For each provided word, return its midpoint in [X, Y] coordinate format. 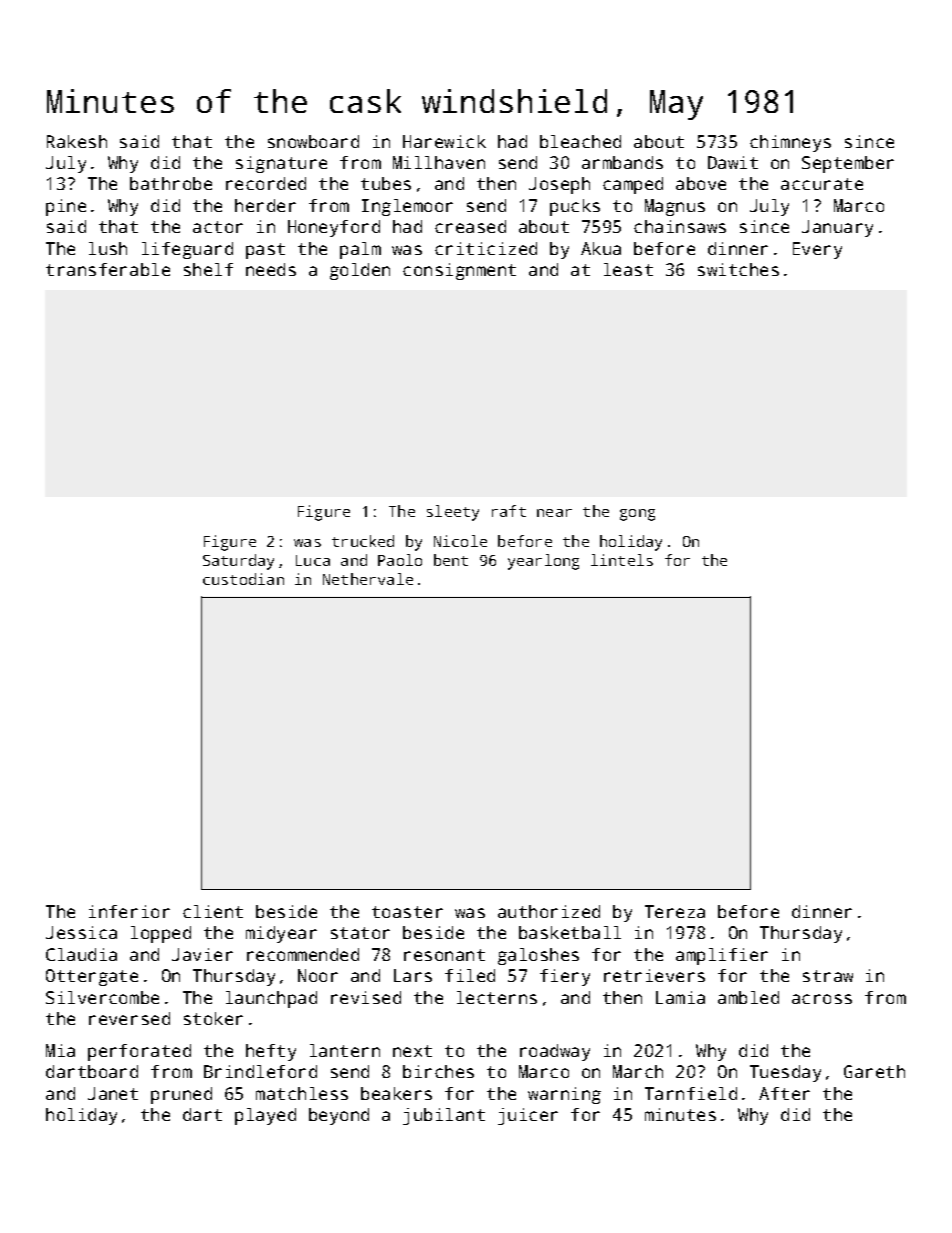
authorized [549, 911]
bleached [580, 141]
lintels [622, 560]
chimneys [790, 143]
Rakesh [77, 141]
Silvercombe [102, 997]
